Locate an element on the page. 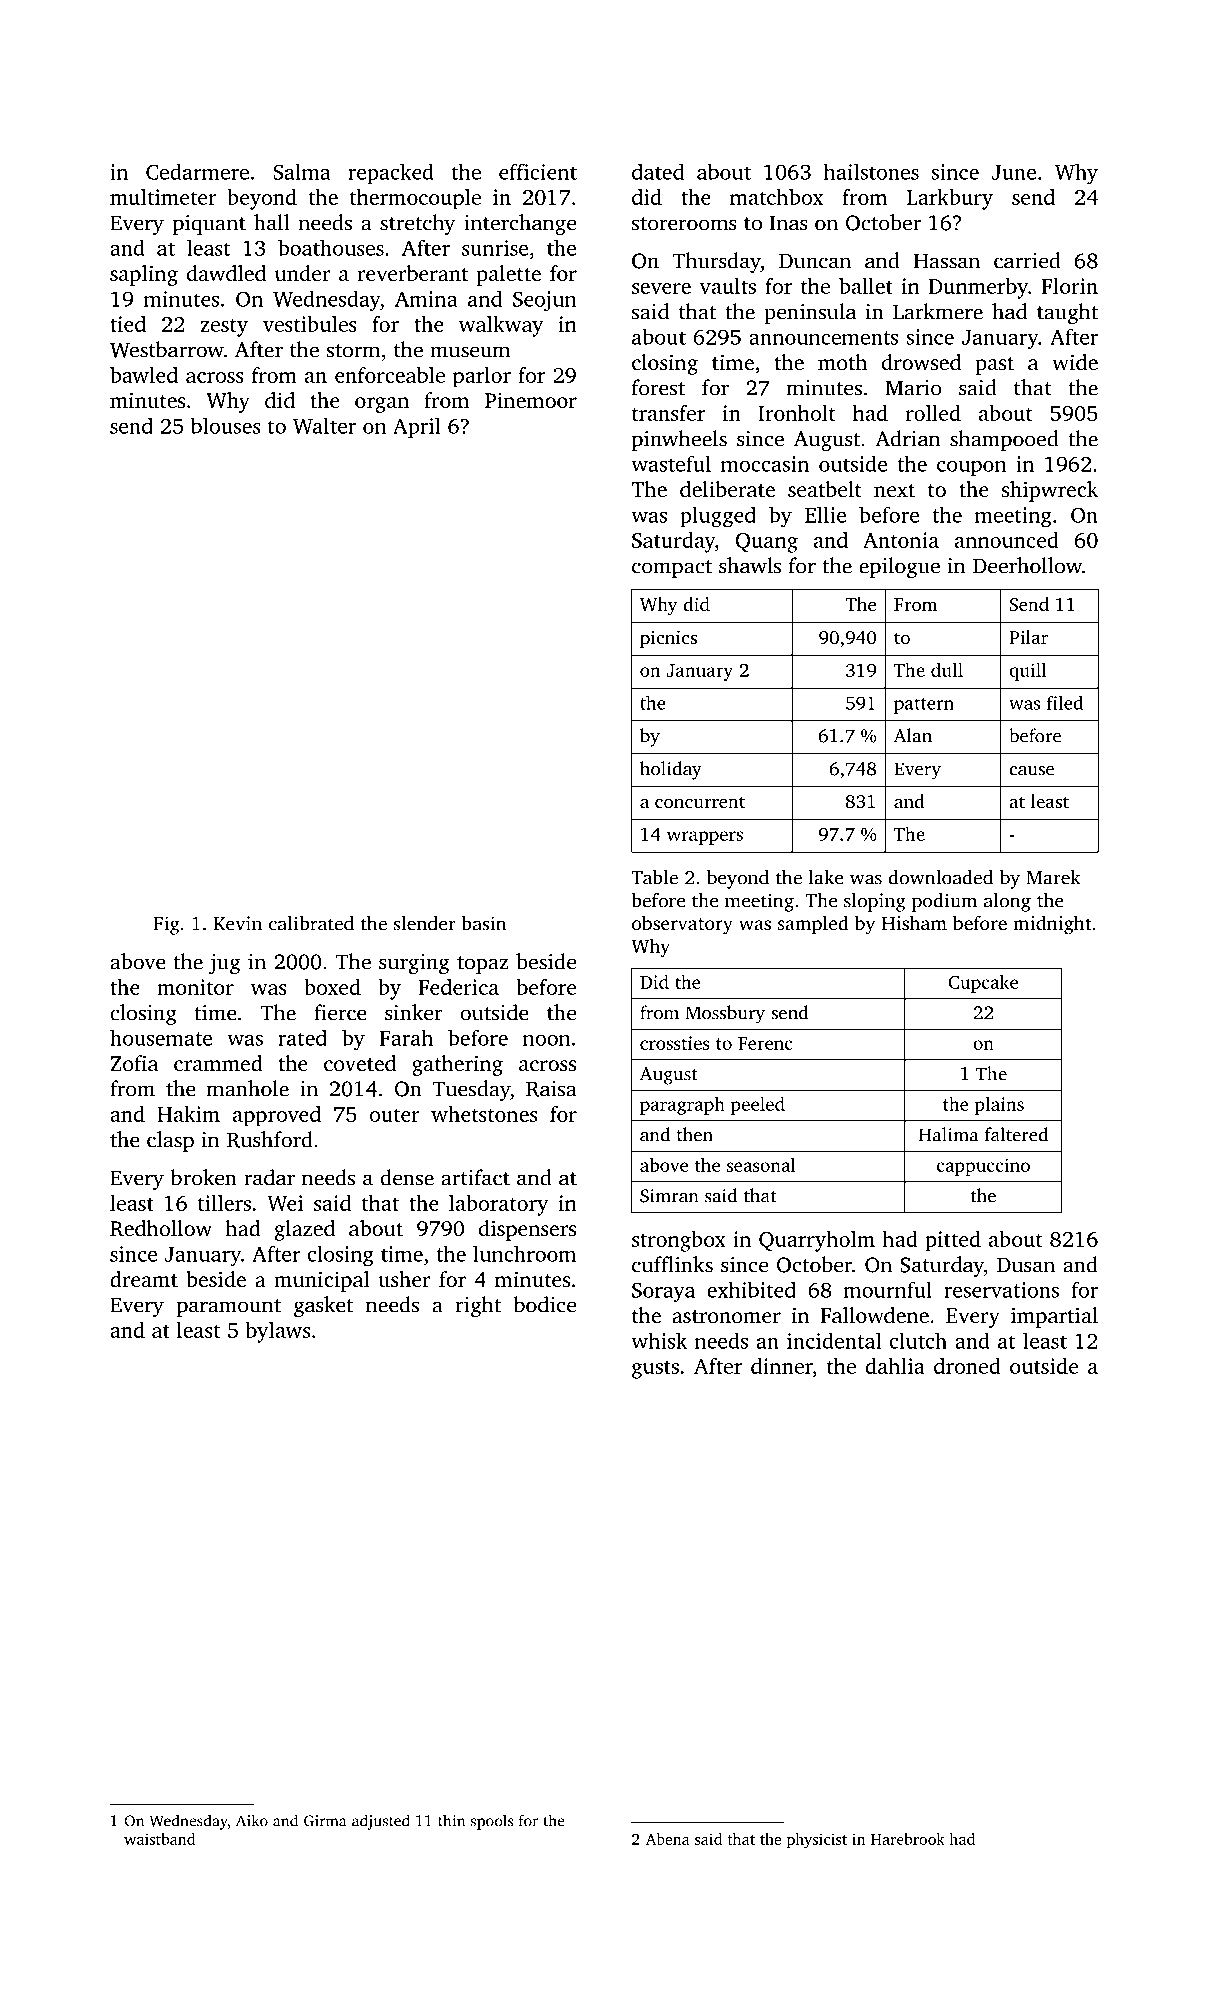 The image size is (1208, 1990). droned is located at coordinates (967, 1366).
